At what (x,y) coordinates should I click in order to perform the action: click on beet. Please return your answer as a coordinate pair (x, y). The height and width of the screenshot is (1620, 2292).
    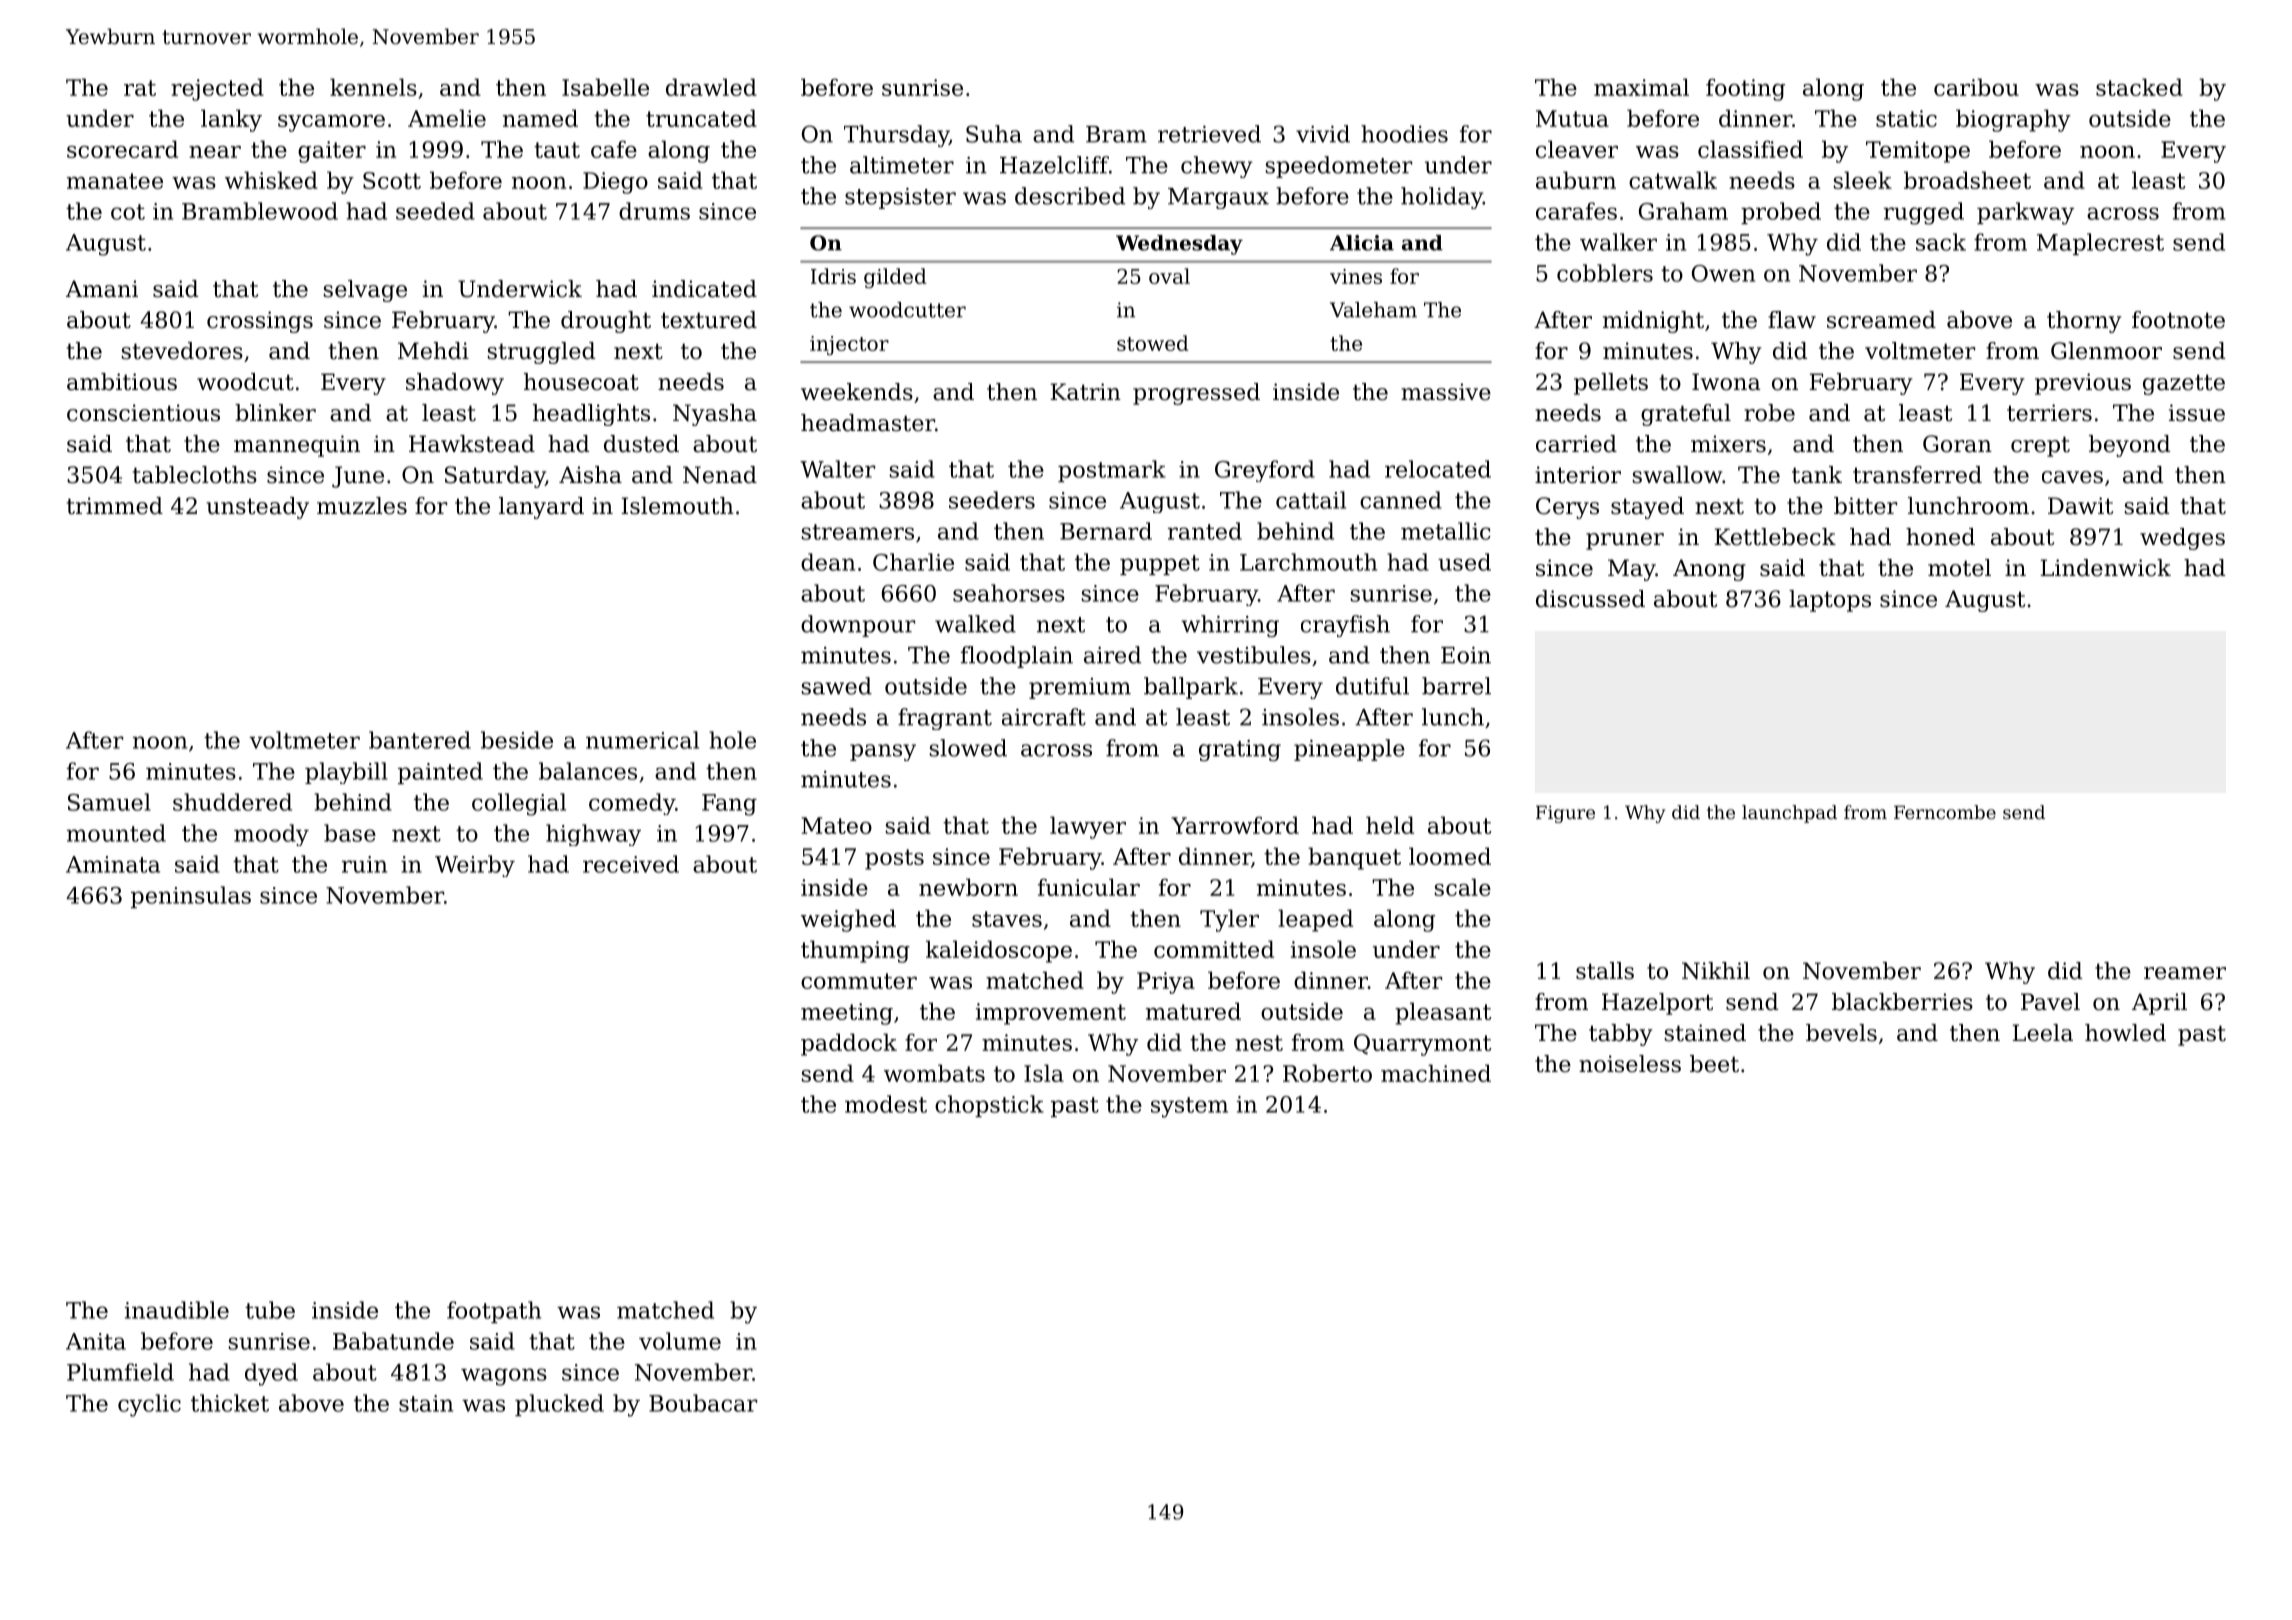
    Looking at the image, I should click on (1714, 1064).
